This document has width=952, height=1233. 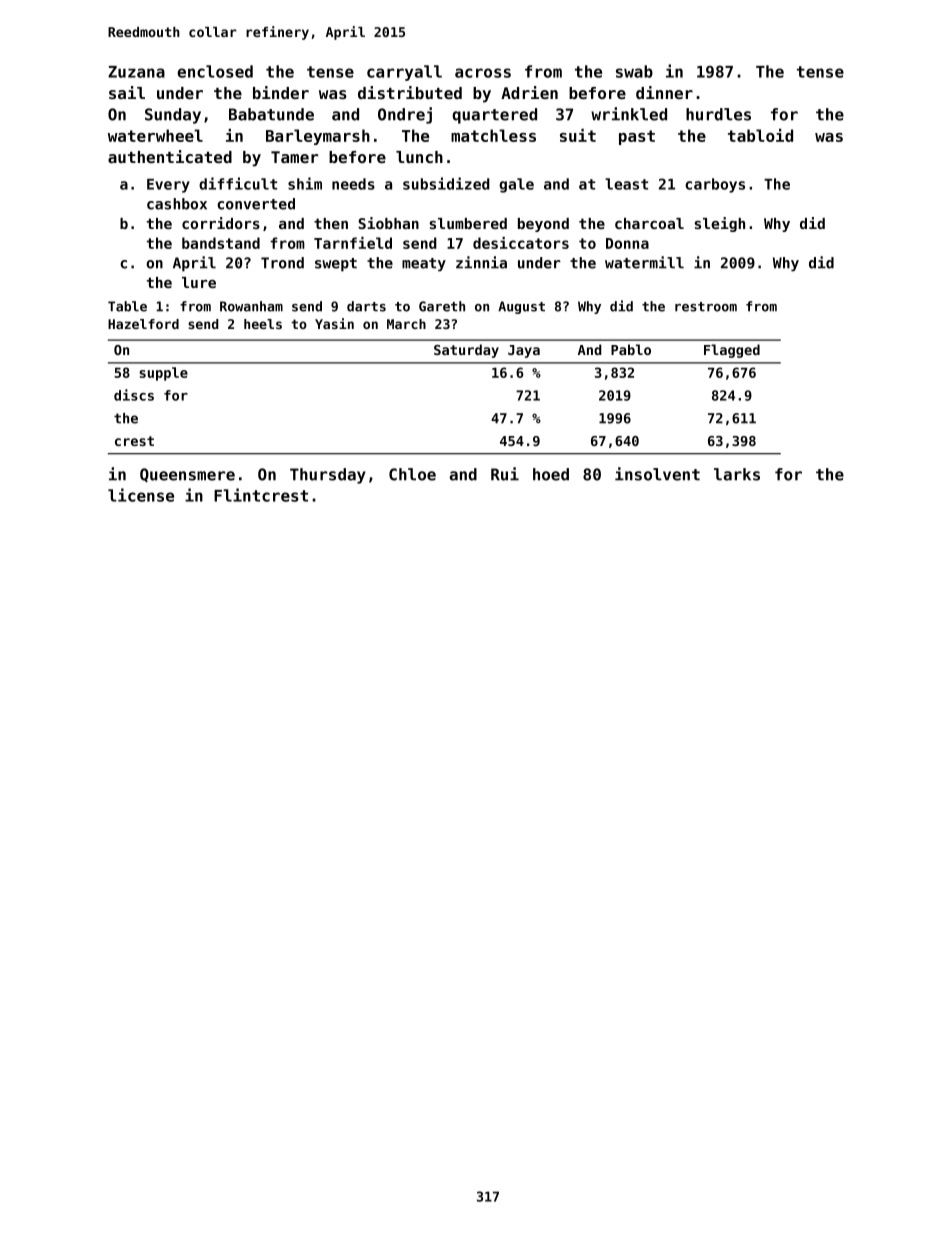 What do you see at coordinates (141, 495) in the document?
I see `license` at bounding box center [141, 495].
